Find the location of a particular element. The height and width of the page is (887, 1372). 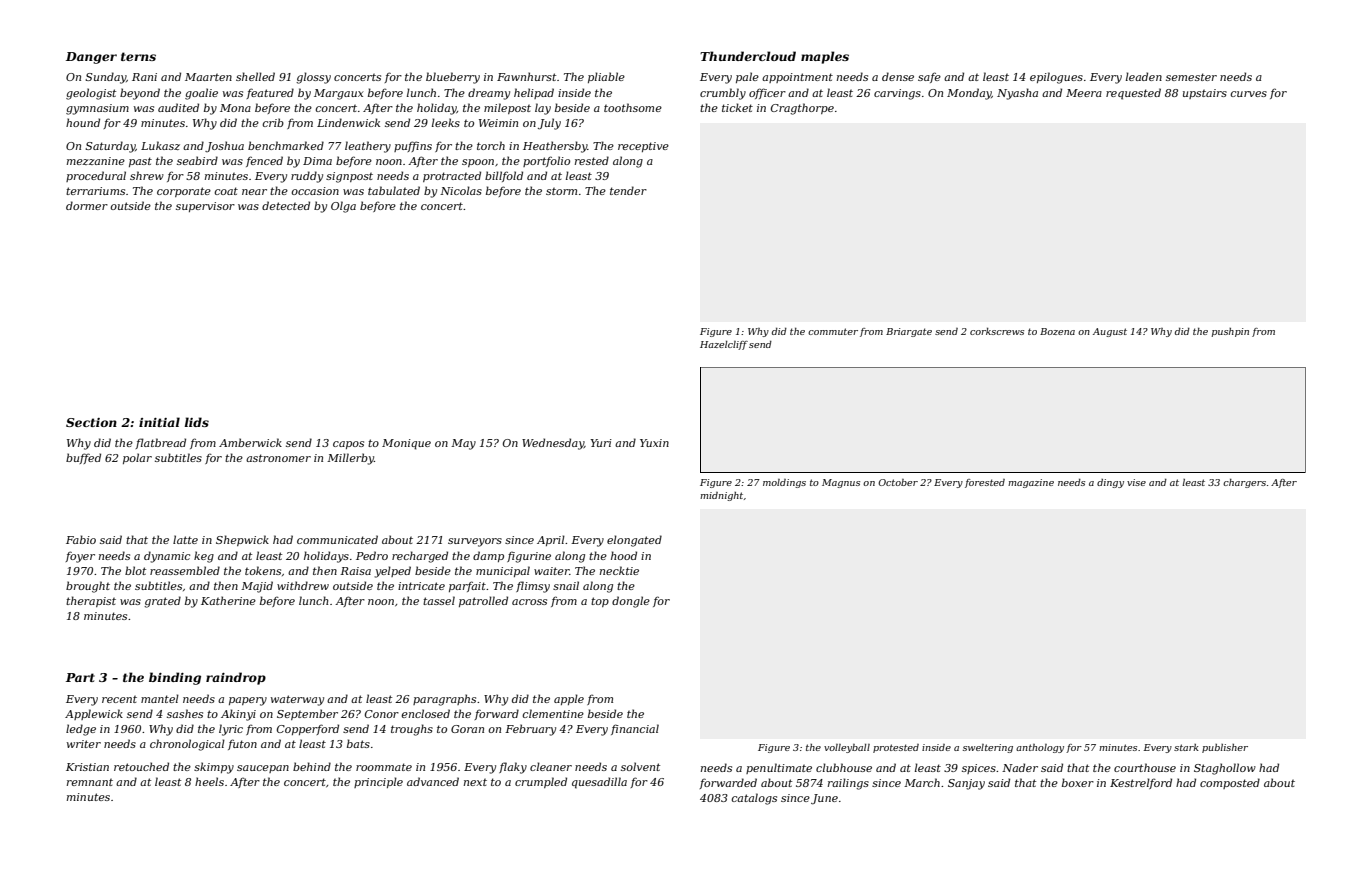

maples is located at coordinates (825, 57).
